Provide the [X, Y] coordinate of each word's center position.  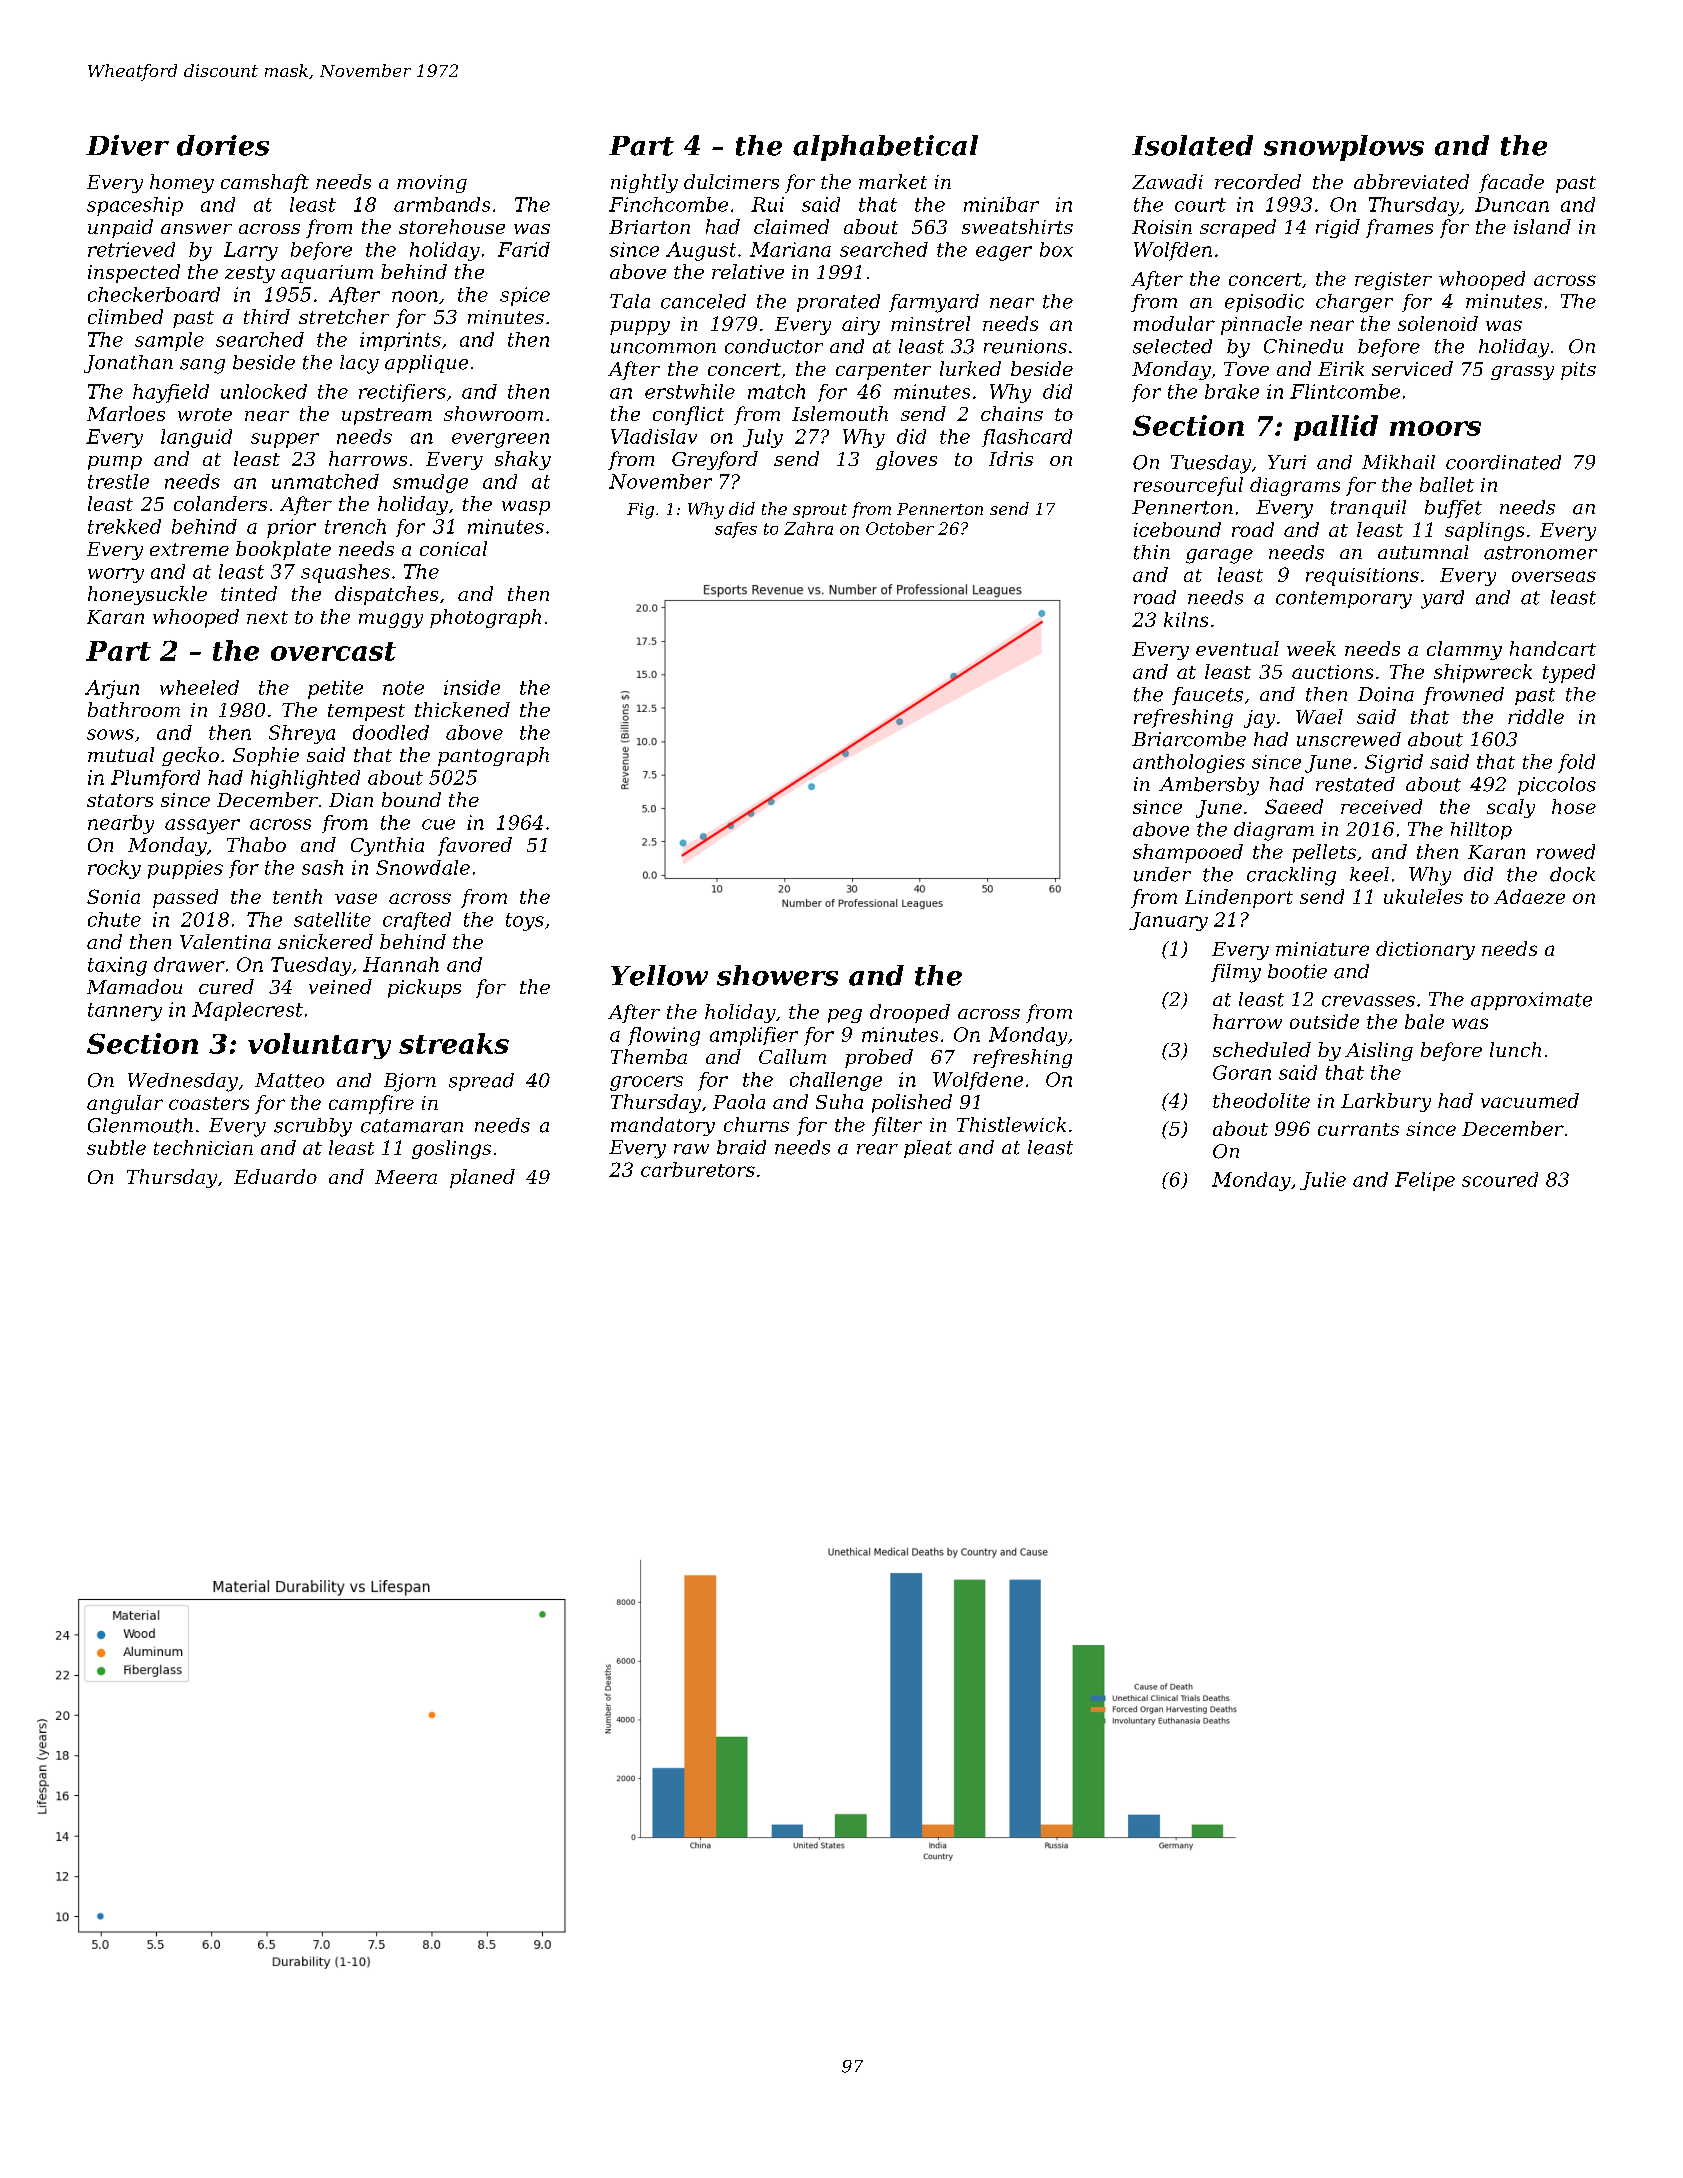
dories [223, 145]
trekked [124, 526]
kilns [1186, 619]
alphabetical [885, 148]
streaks [454, 1043]
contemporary [1344, 600]
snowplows [1344, 148]
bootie [1297, 971]
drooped [910, 1013]
